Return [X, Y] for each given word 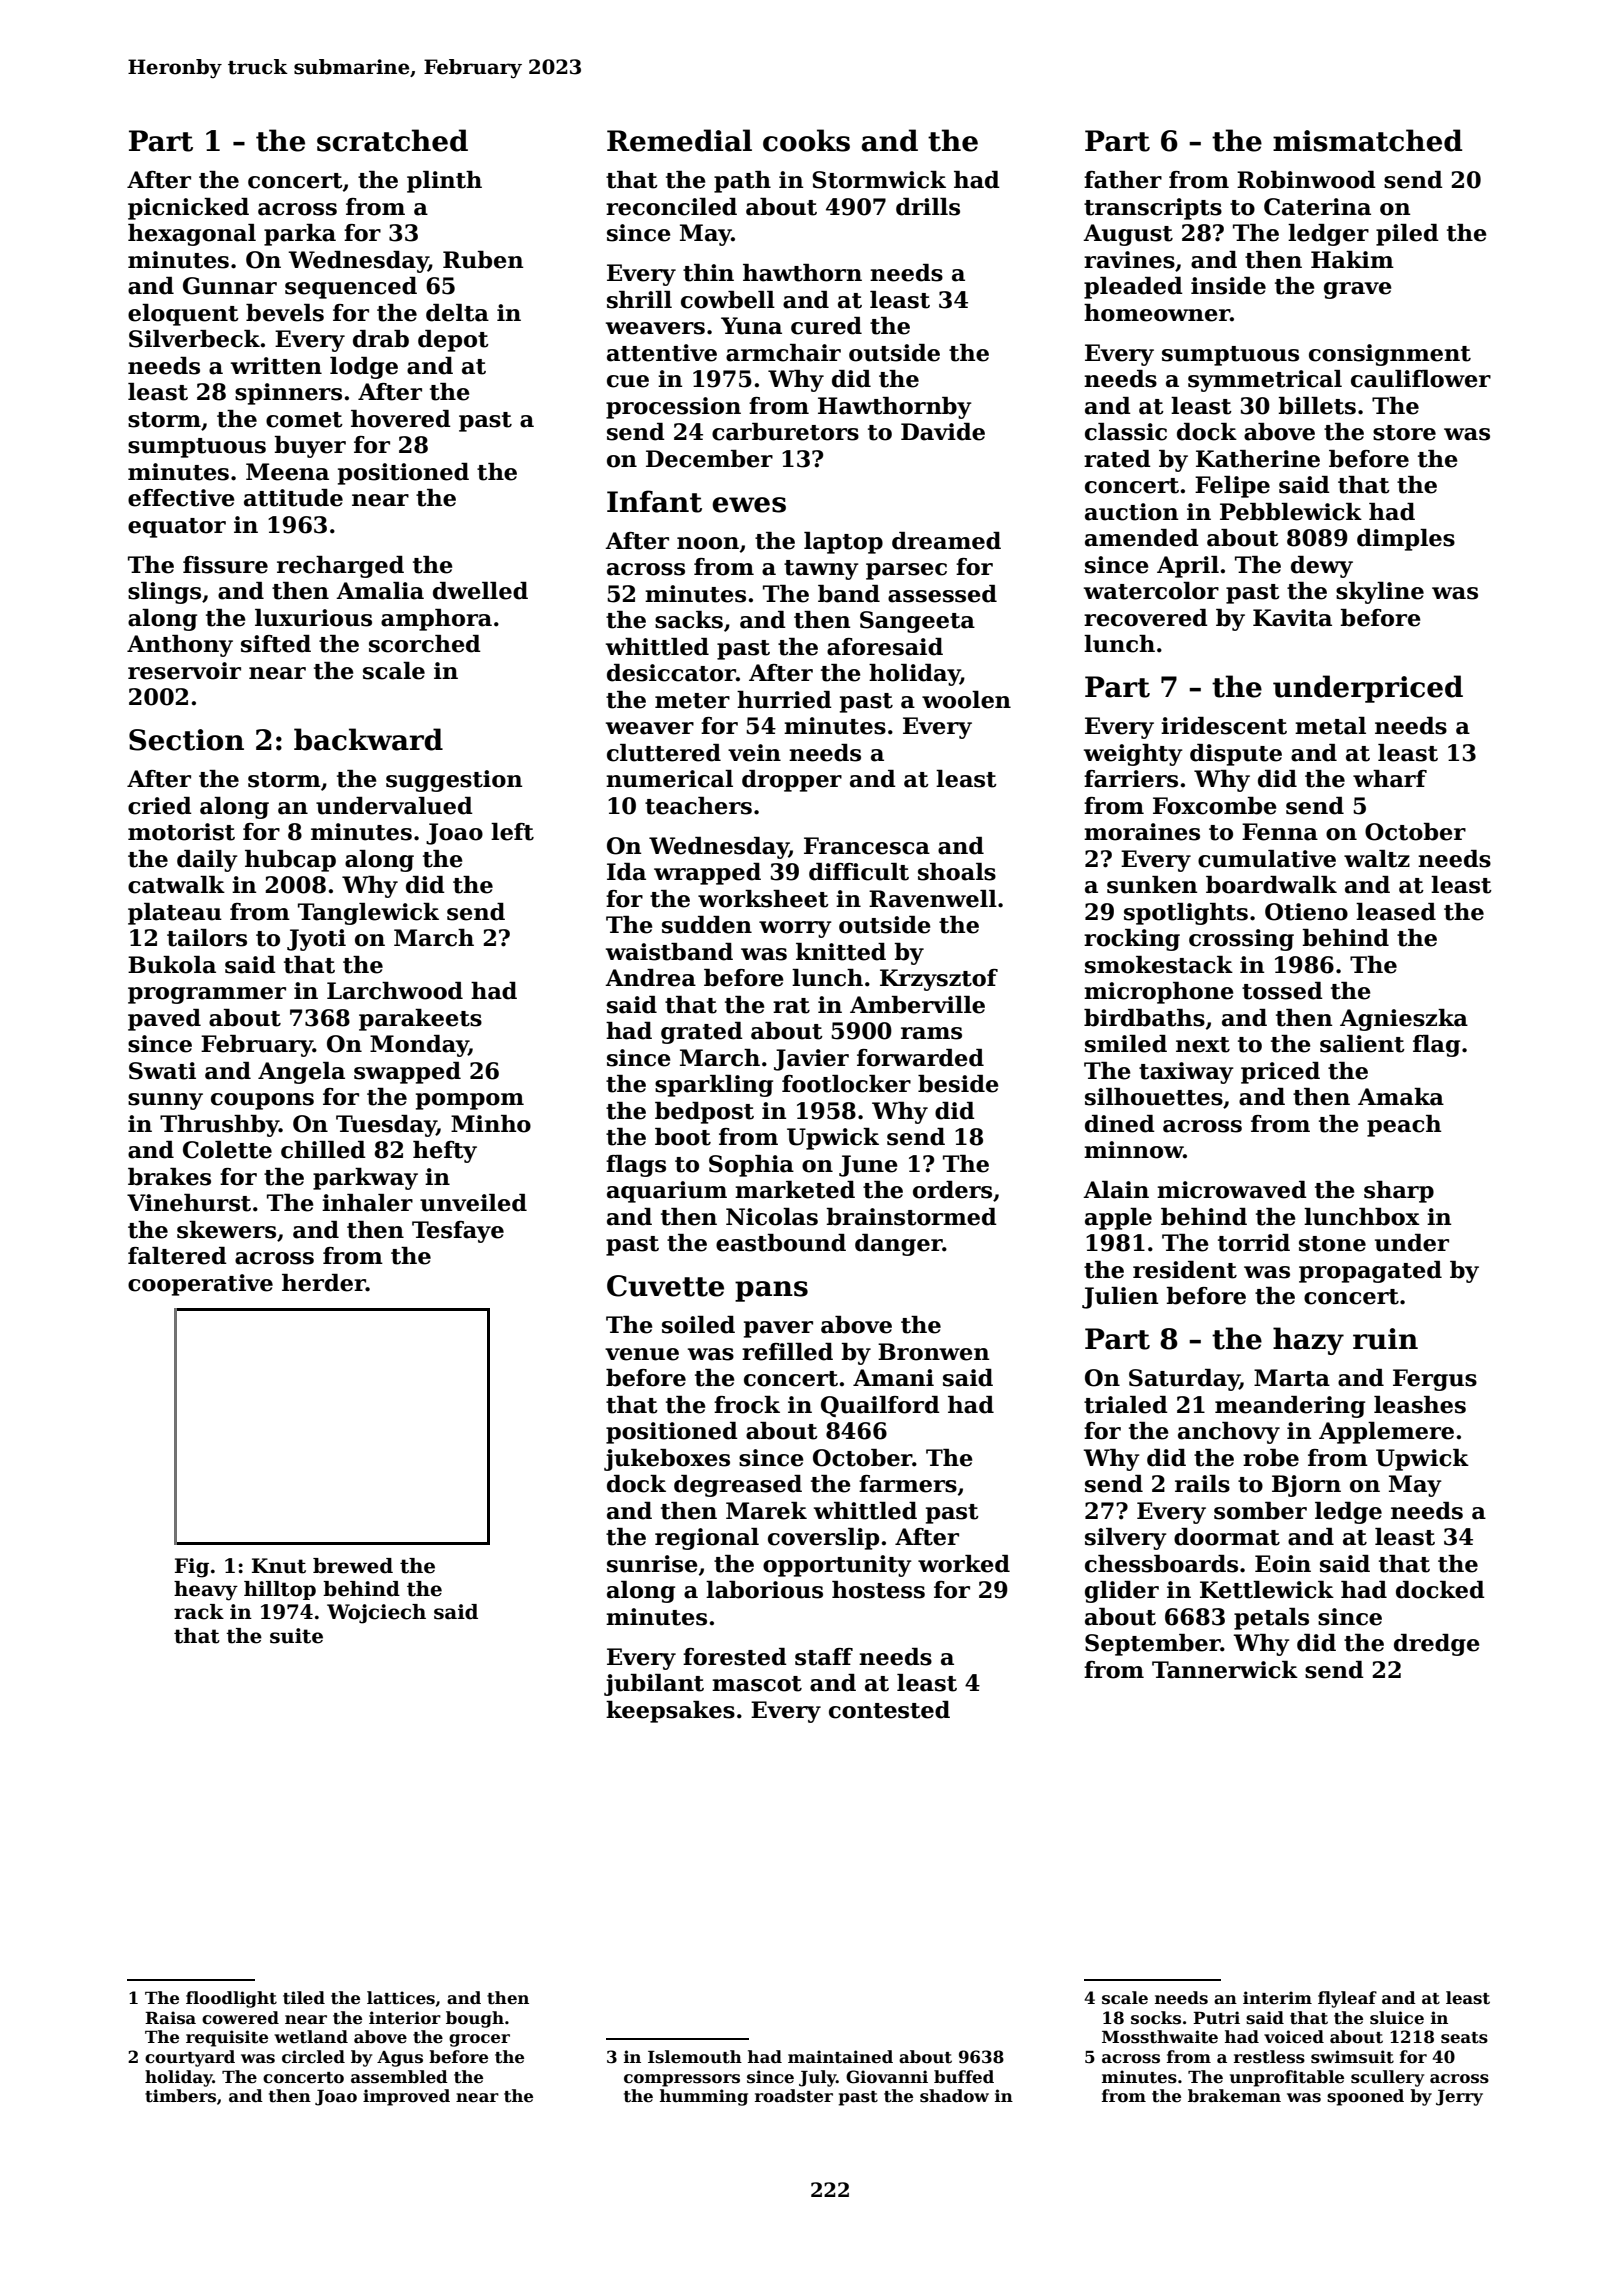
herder [324, 1283]
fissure [225, 565]
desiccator [671, 673]
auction [1131, 512]
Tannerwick [1225, 1670]
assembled [399, 2077]
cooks [806, 140]
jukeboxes [667, 1460]
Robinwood [1306, 180]
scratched [392, 140]
